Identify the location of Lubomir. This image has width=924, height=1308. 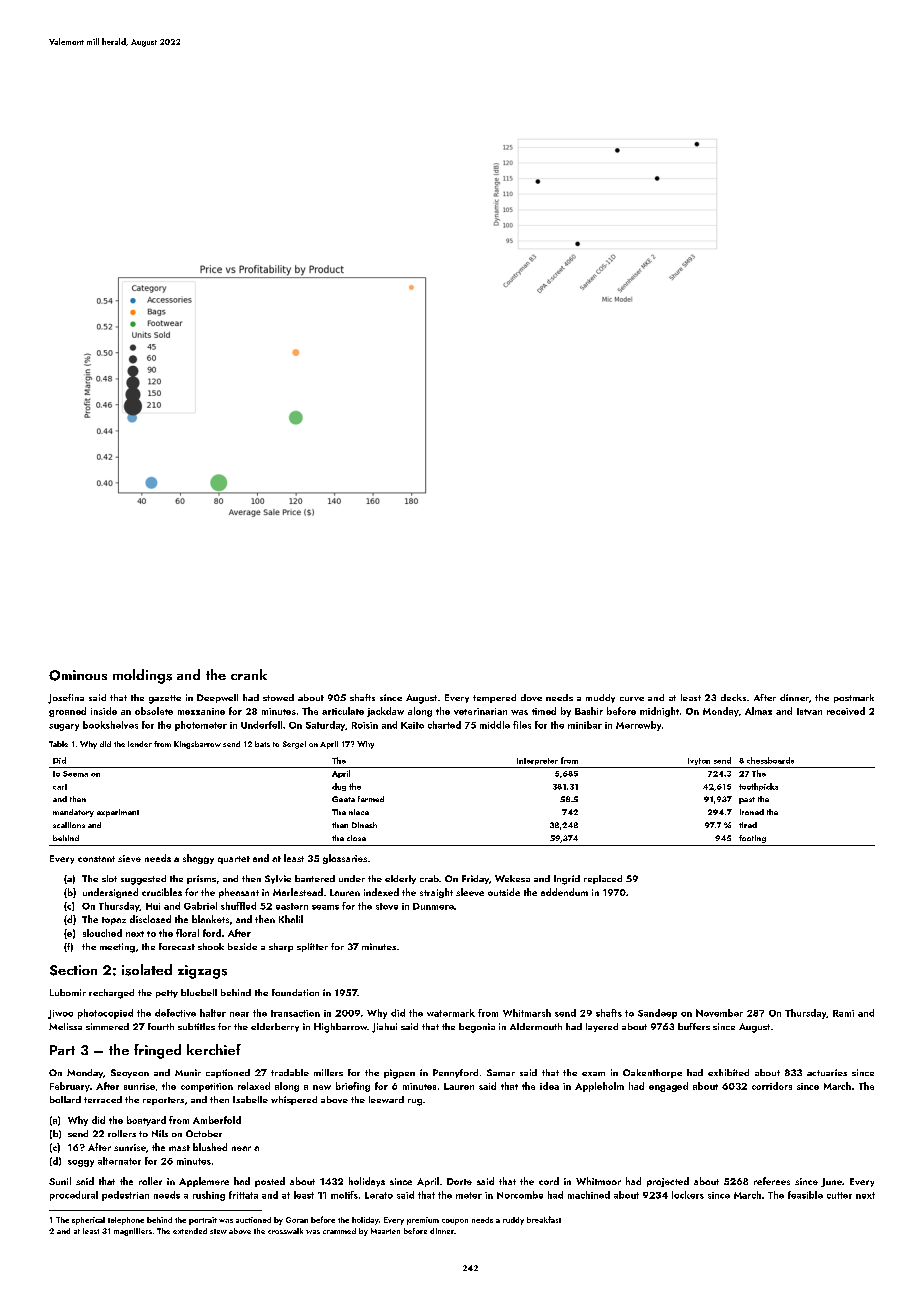
(68, 992).
